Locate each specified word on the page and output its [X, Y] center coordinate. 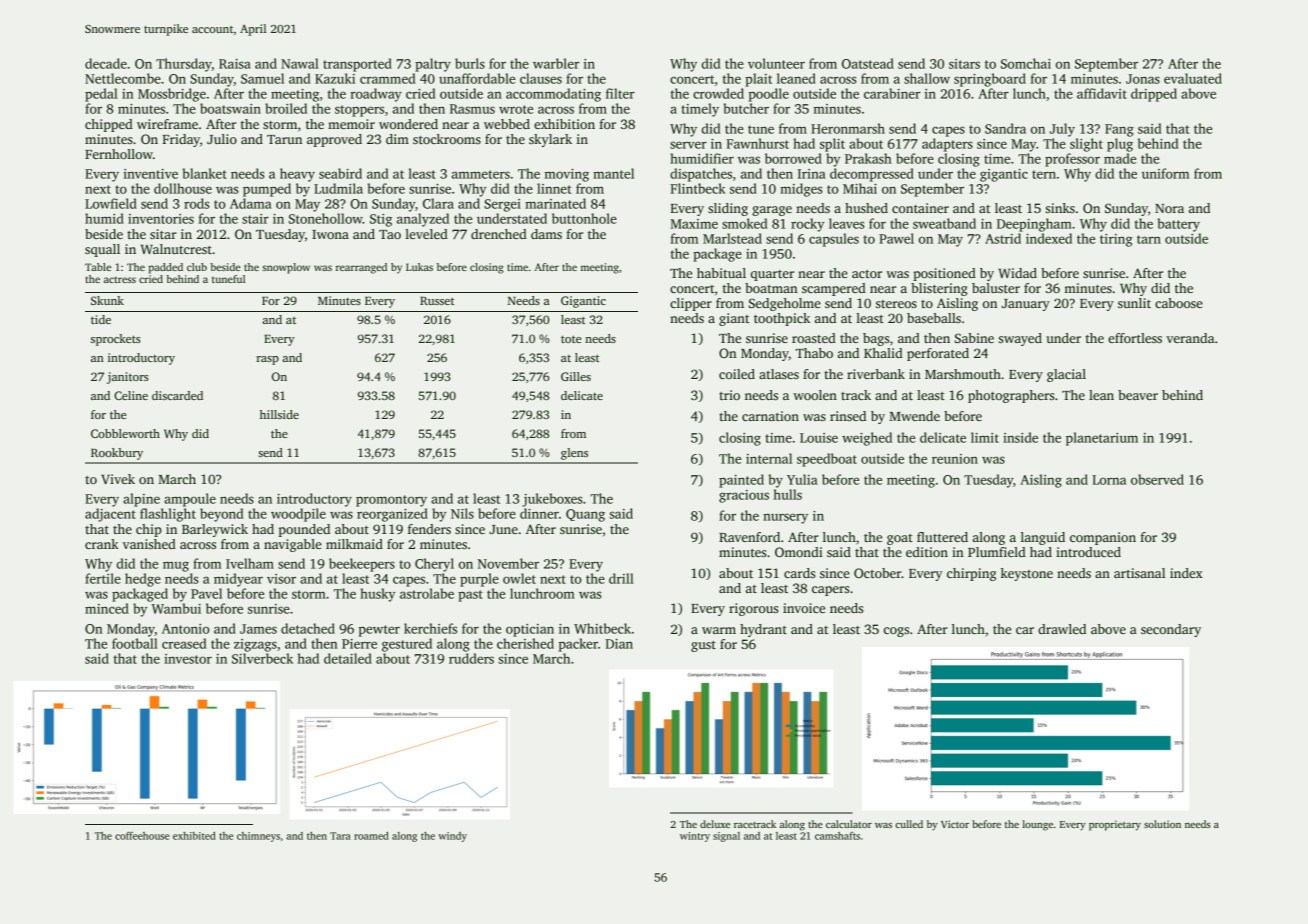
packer [578, 645]
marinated [555, 203]
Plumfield [997, 552]
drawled [1062, 629]
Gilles [576, 376]
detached [308, 628]
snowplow [286, 268]
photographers [1011, 396]
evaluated [1193, 78]
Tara [340, 836]
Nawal [300, 63]
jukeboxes [552, 500]
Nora [1169, 208]
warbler [556, 63]
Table [98, 267]
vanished [149, 544]
